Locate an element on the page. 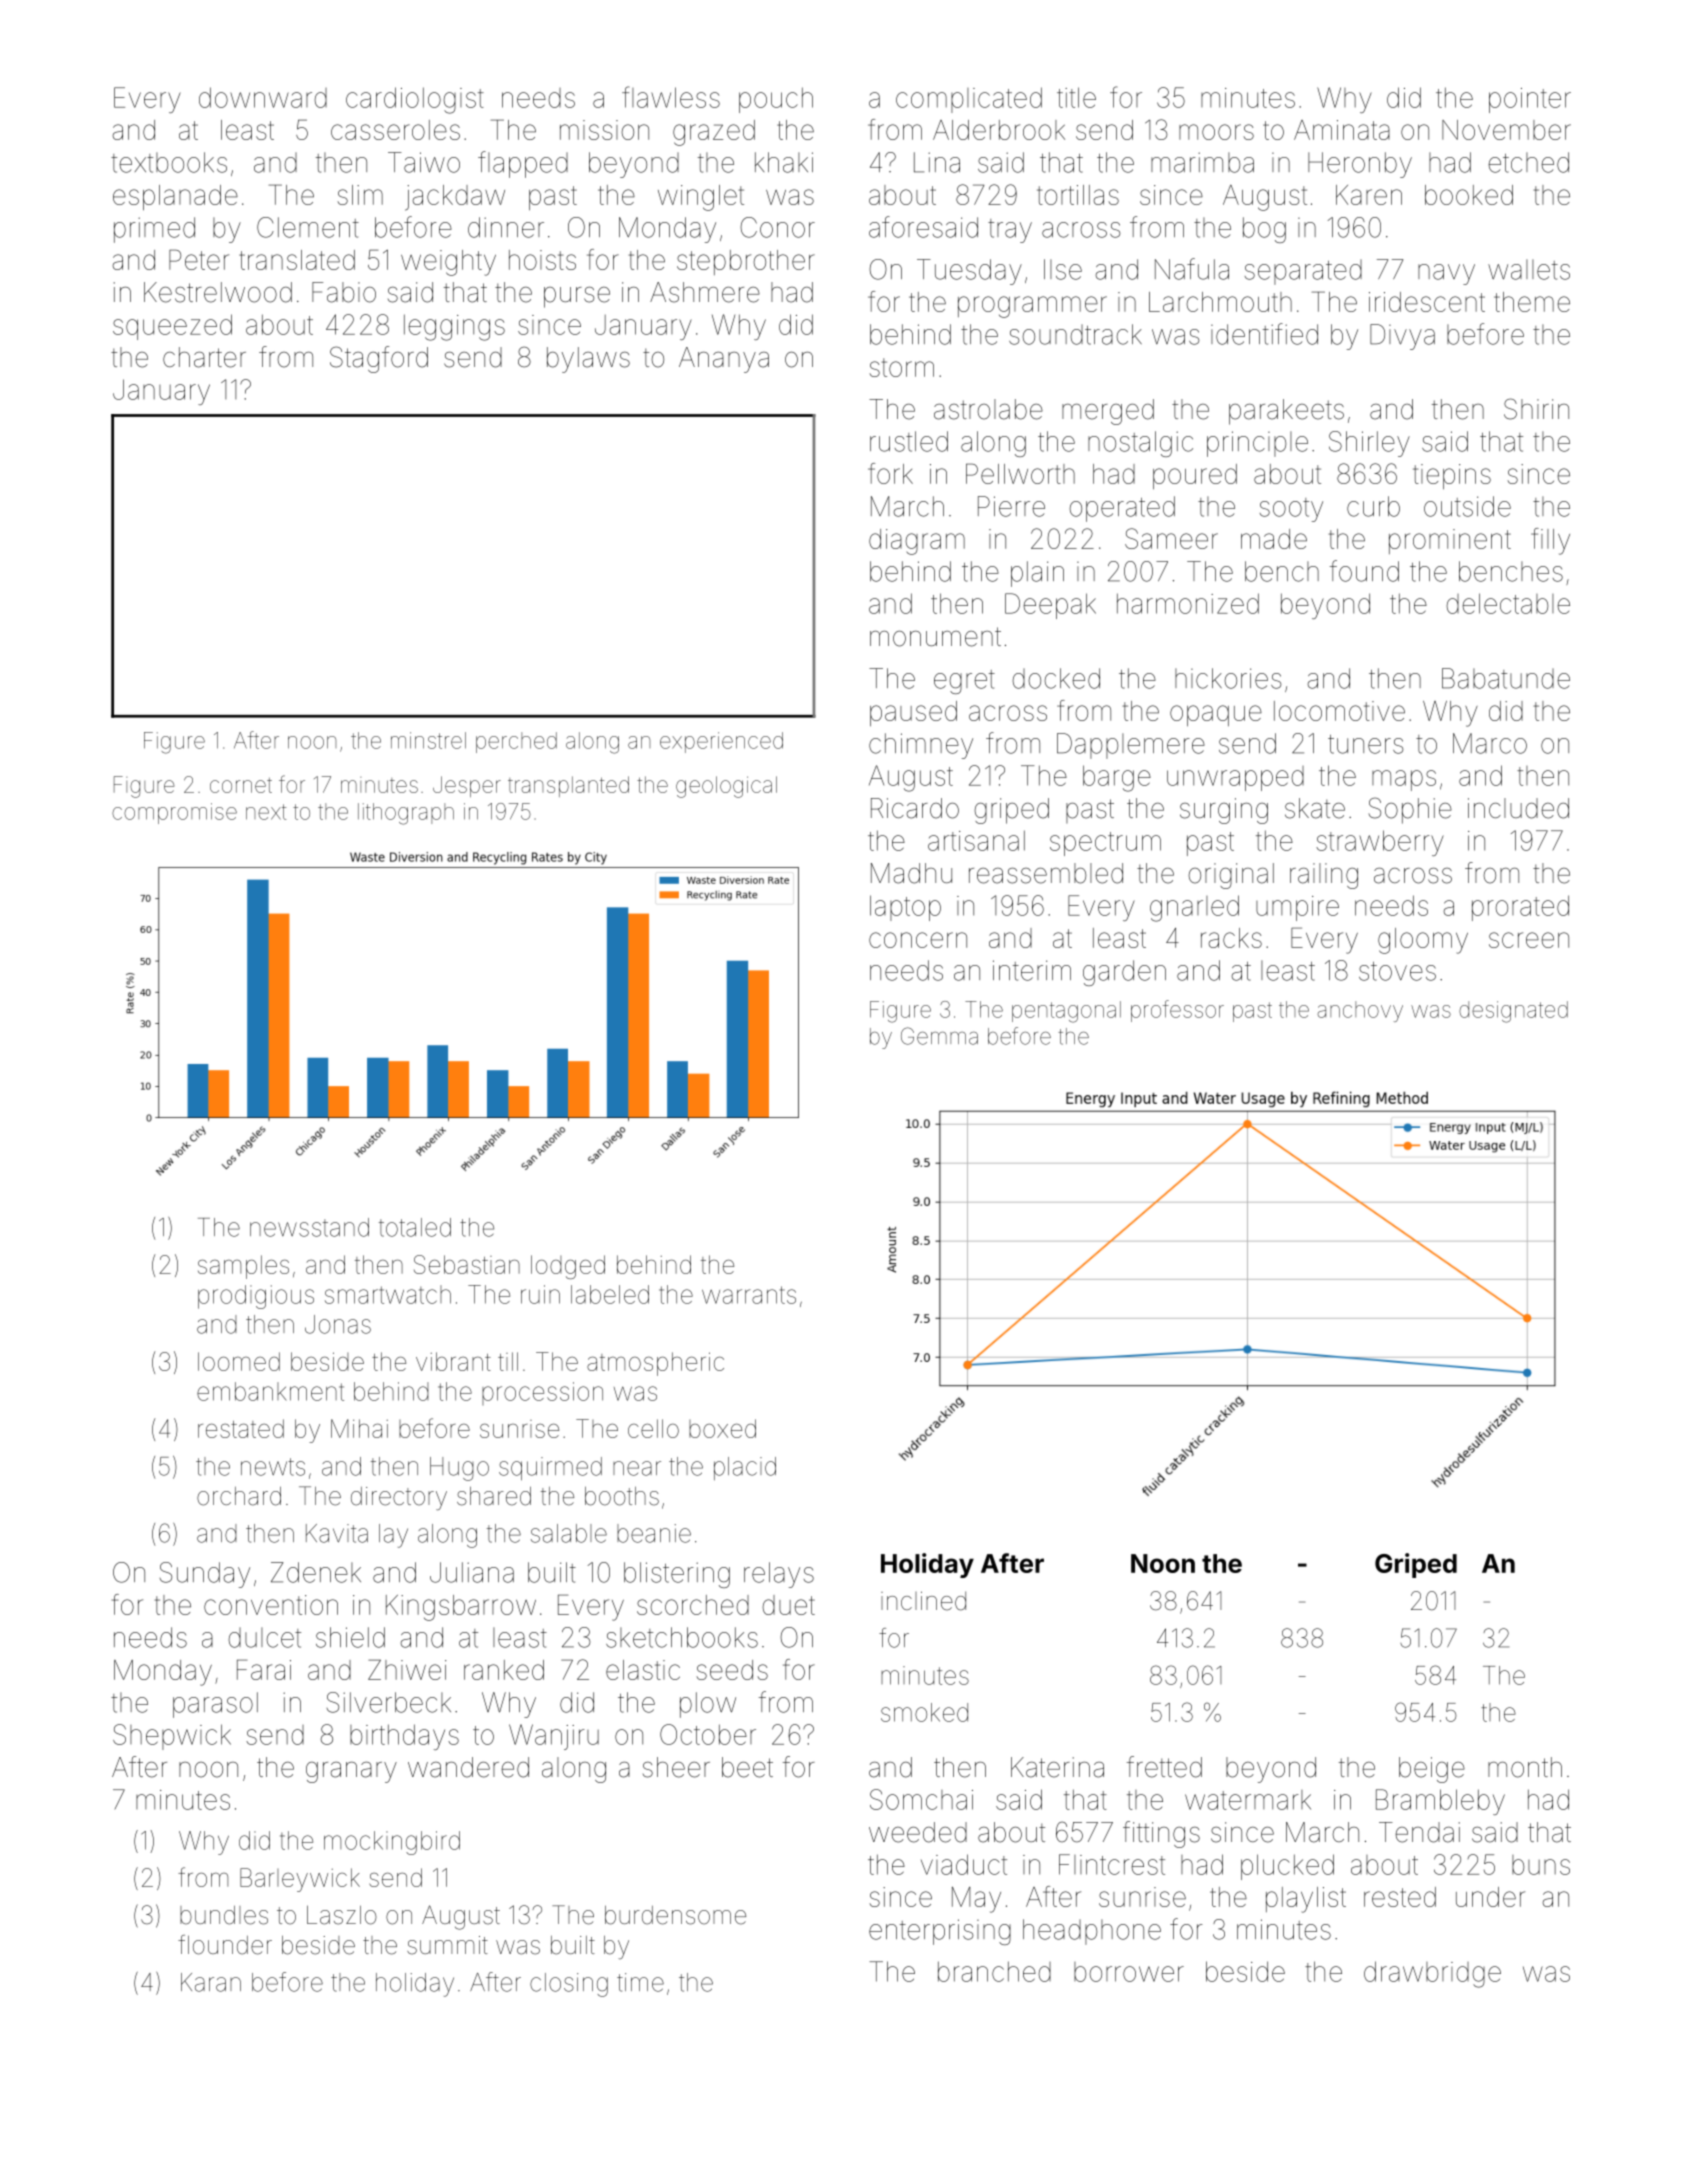 This document has width=1683, height=2178. time is located at coordinates (640, 1982).
